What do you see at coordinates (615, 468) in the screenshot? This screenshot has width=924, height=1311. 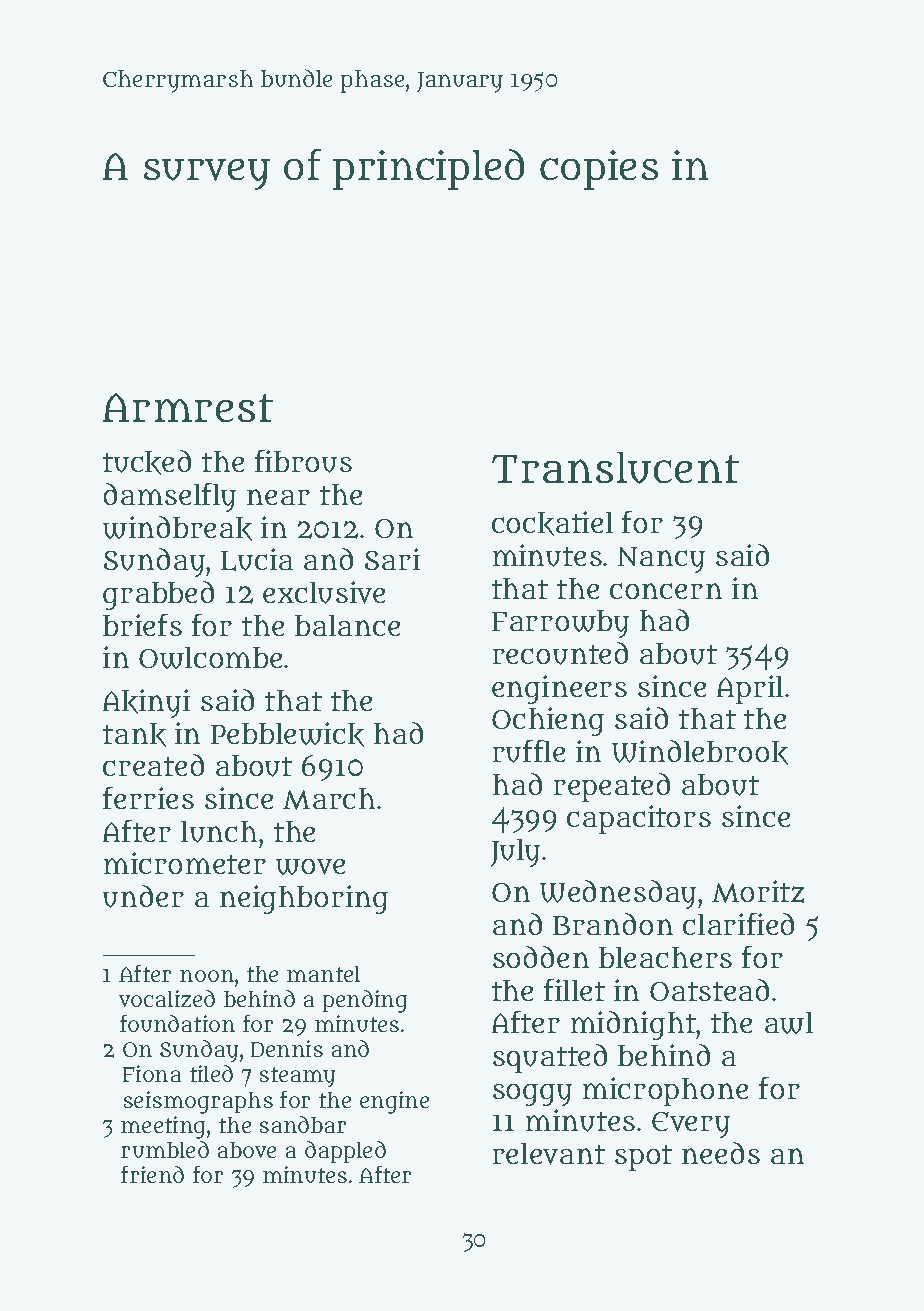 I see `Translucent` at bounding box center [615, 468].
